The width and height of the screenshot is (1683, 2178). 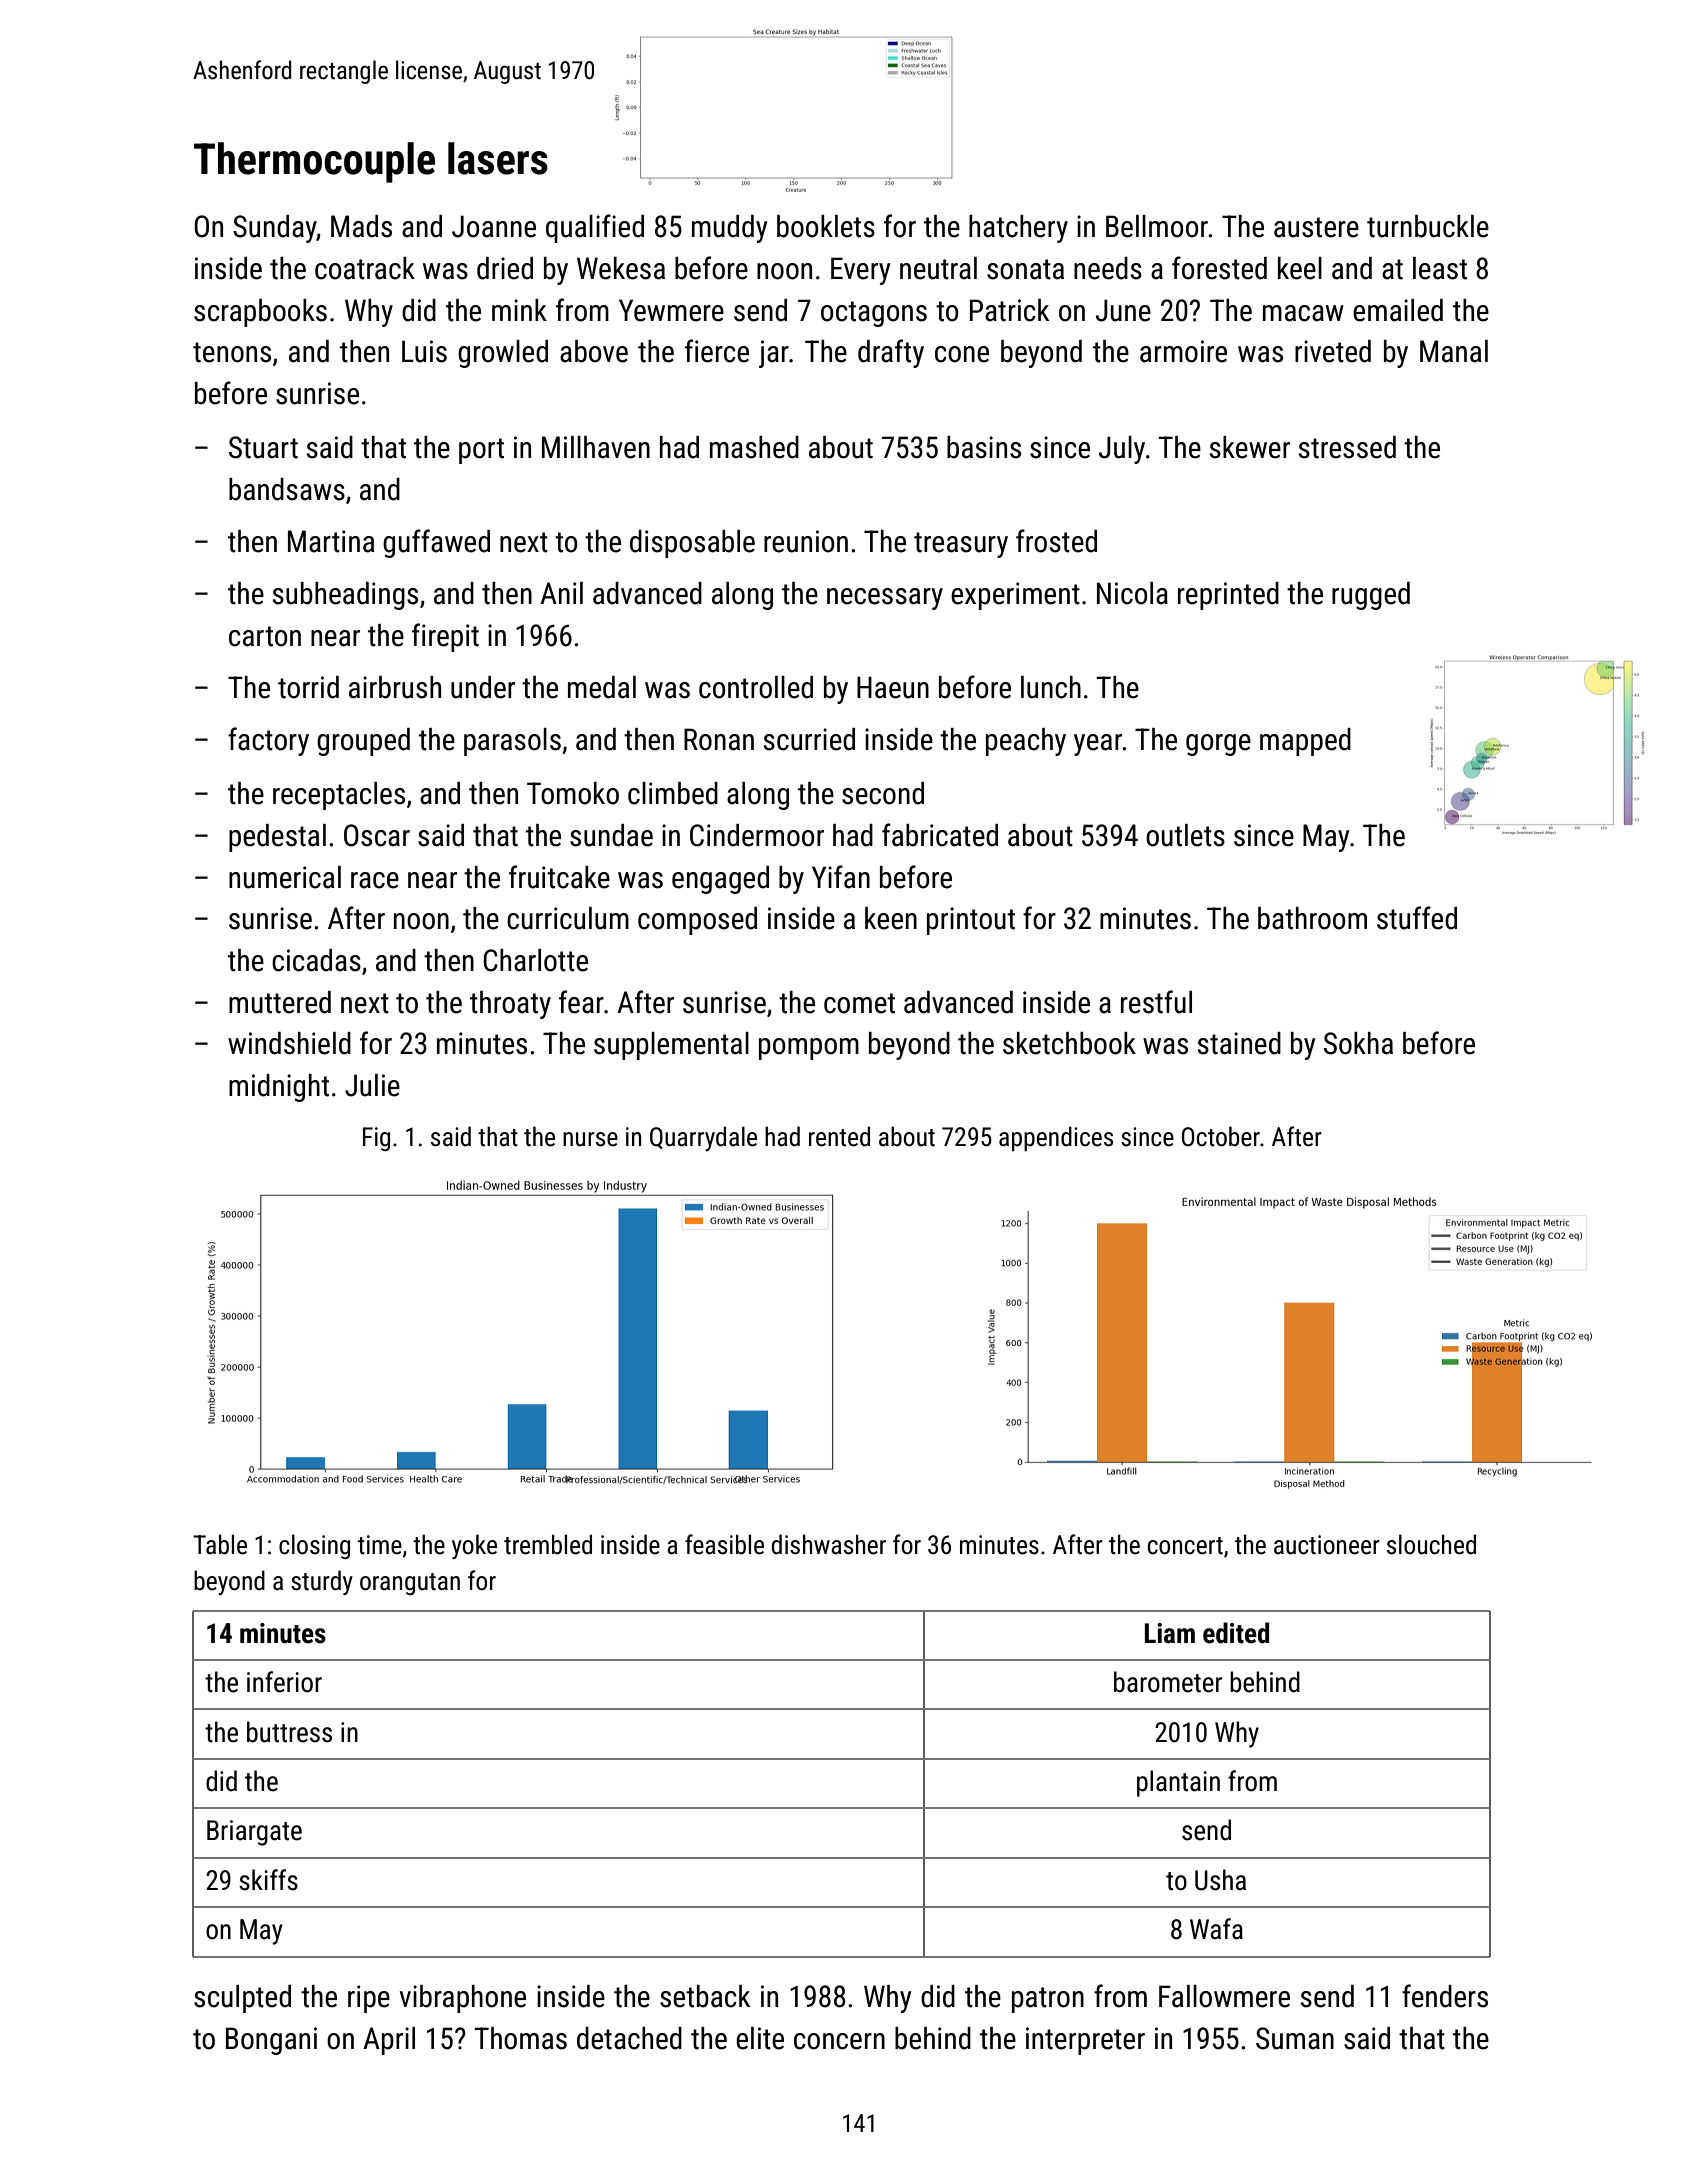 What do you see at coordinates (839, 1136) in the screenshot?
I see `rented` at bounding box center [839, 1136].
